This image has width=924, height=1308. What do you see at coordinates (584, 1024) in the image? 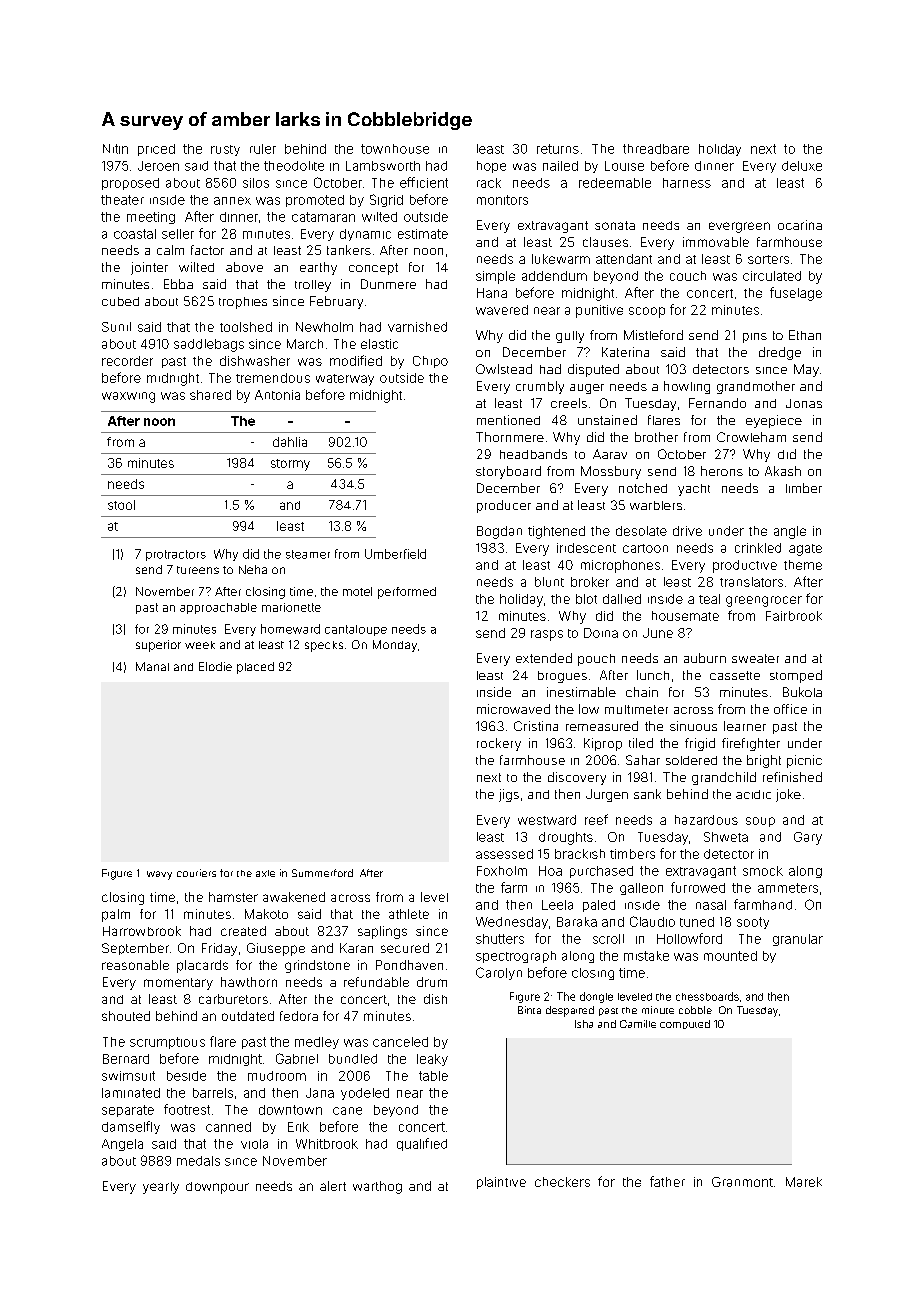
I see `Isha` at bounding box center [584, 1024].
